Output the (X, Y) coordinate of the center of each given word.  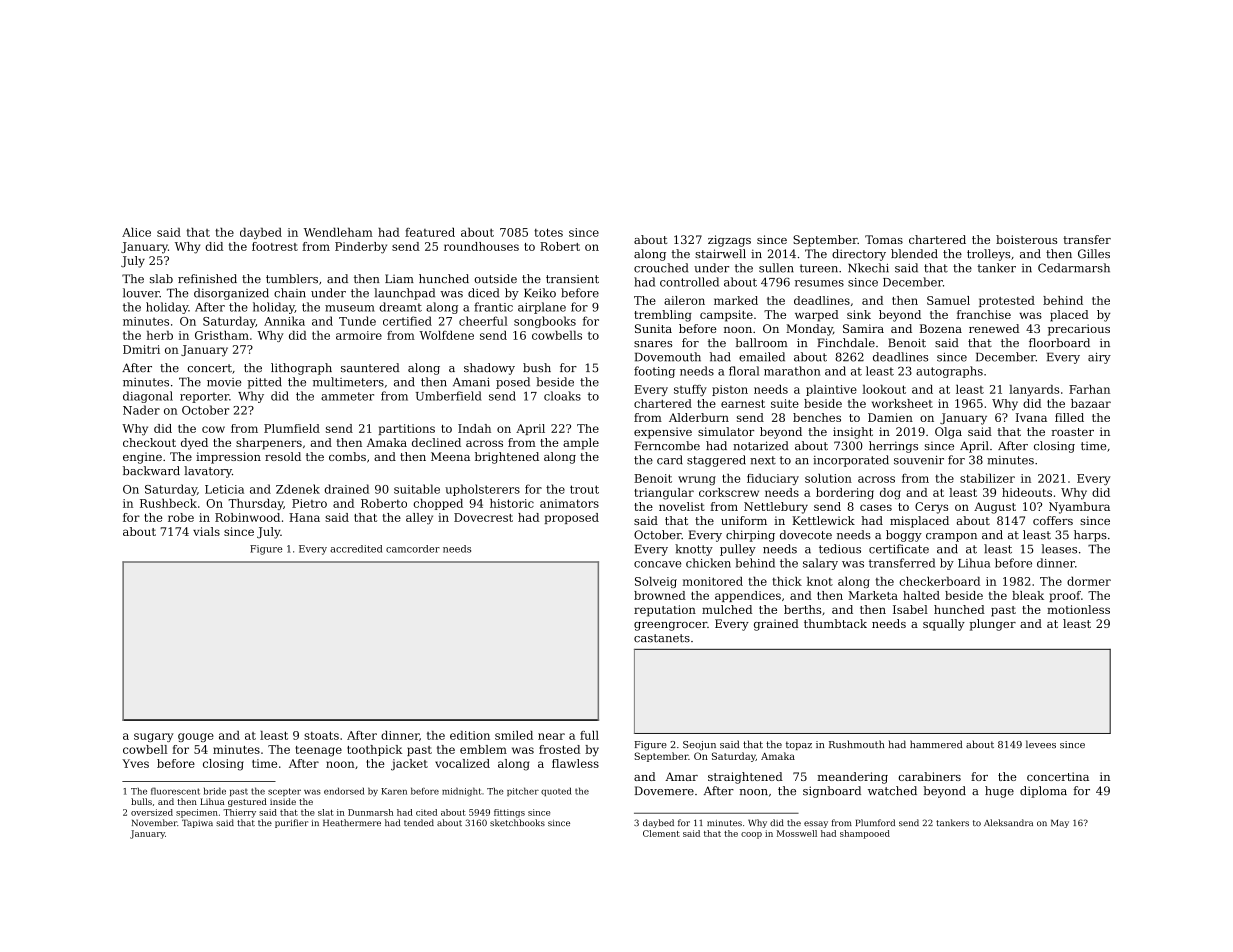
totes (548, 232)
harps (1090, 536)
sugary (153, 737)
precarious (1079, 330)
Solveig (656, 582)
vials (206, 531)
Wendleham (338, 232)
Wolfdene (446, 335)
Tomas (884, 239)
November (154, 822)
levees (1041, 744)
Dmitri (141, 349)
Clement (661, 833)
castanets (662, 638)
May (1060, 823)
